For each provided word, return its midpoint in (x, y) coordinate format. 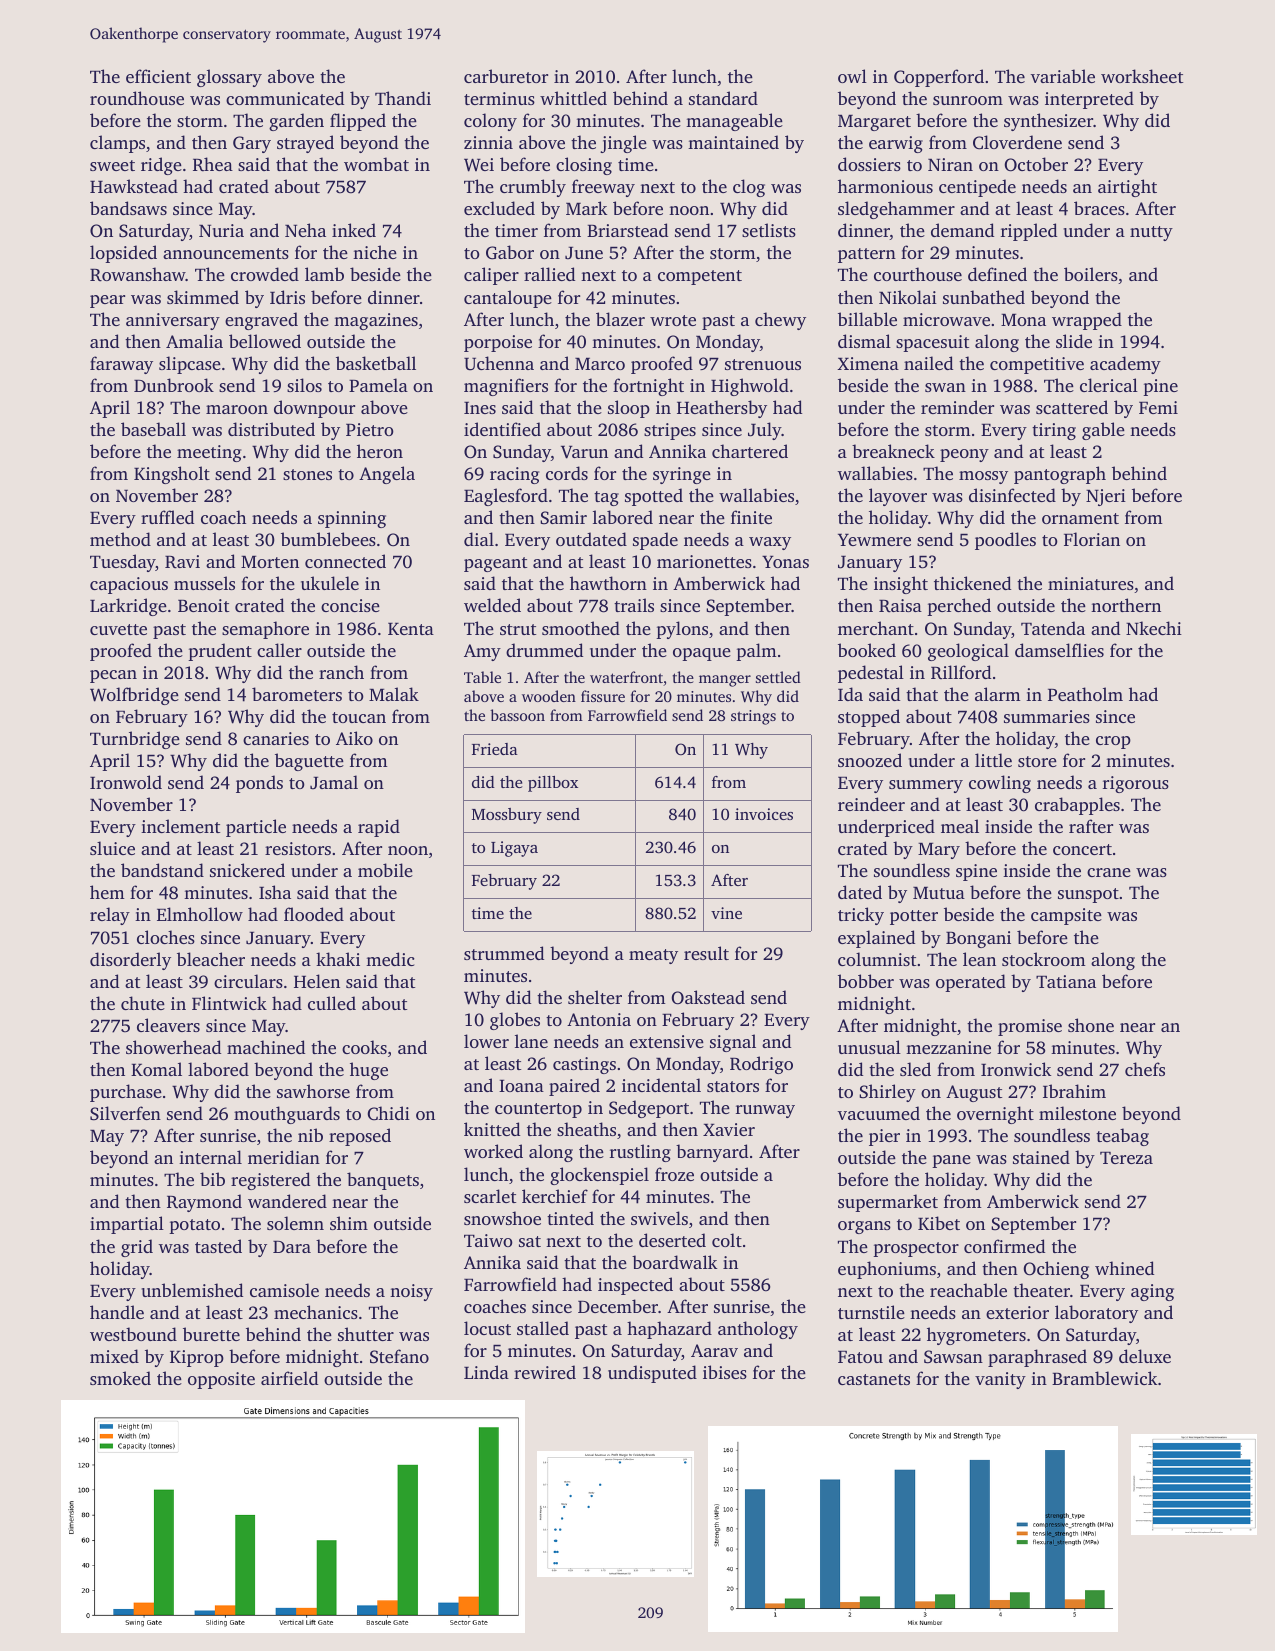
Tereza (1126, 1158)
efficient (158, 76)
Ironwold (126, 782)
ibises (725, 1372)
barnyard (712, 1153)
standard (723, 98)
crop (1113, 742)
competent (700, 277)
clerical (1109, 385)
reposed (360, 1137)
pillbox (553, 784)
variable (1063, 76)
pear (107, 301)
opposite (221, 1380)
